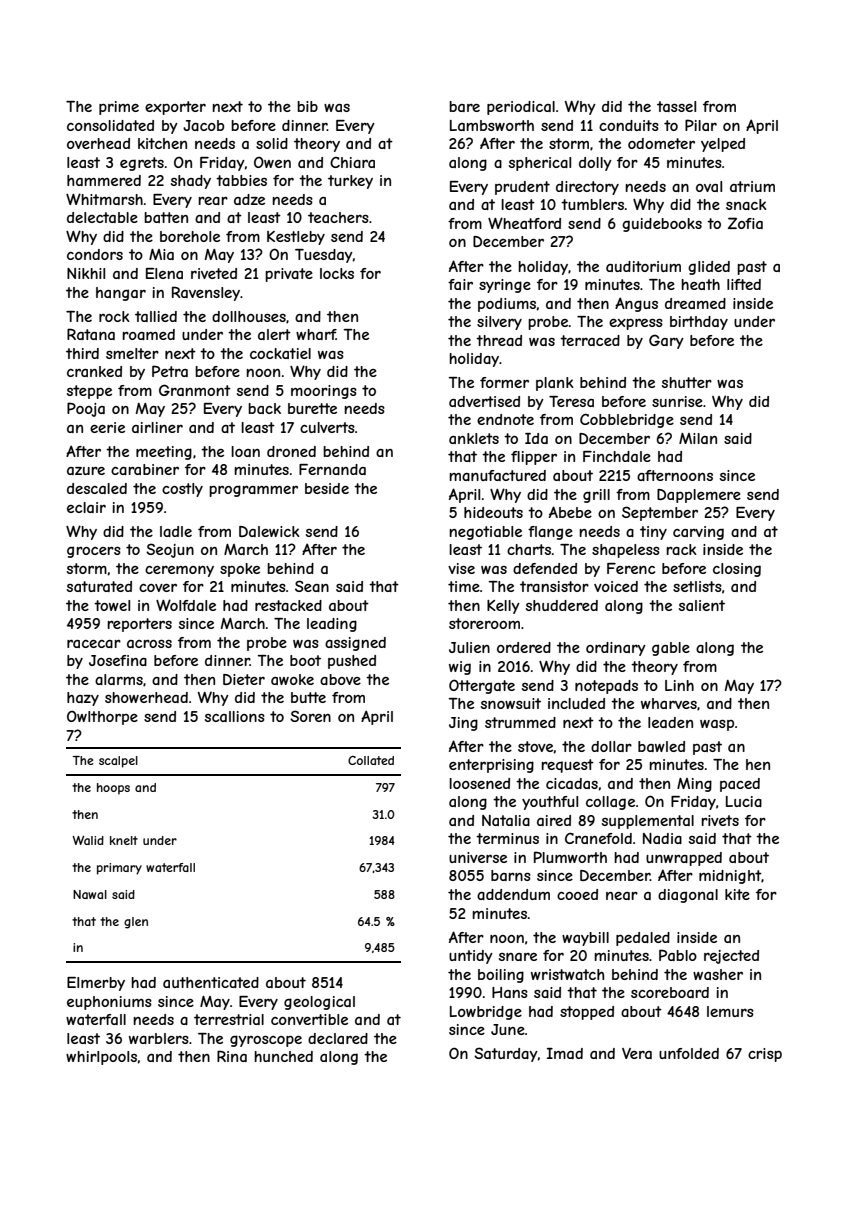 This screenshot has height=1205, width=850. I want to click on Collated, so click(371, 760).
